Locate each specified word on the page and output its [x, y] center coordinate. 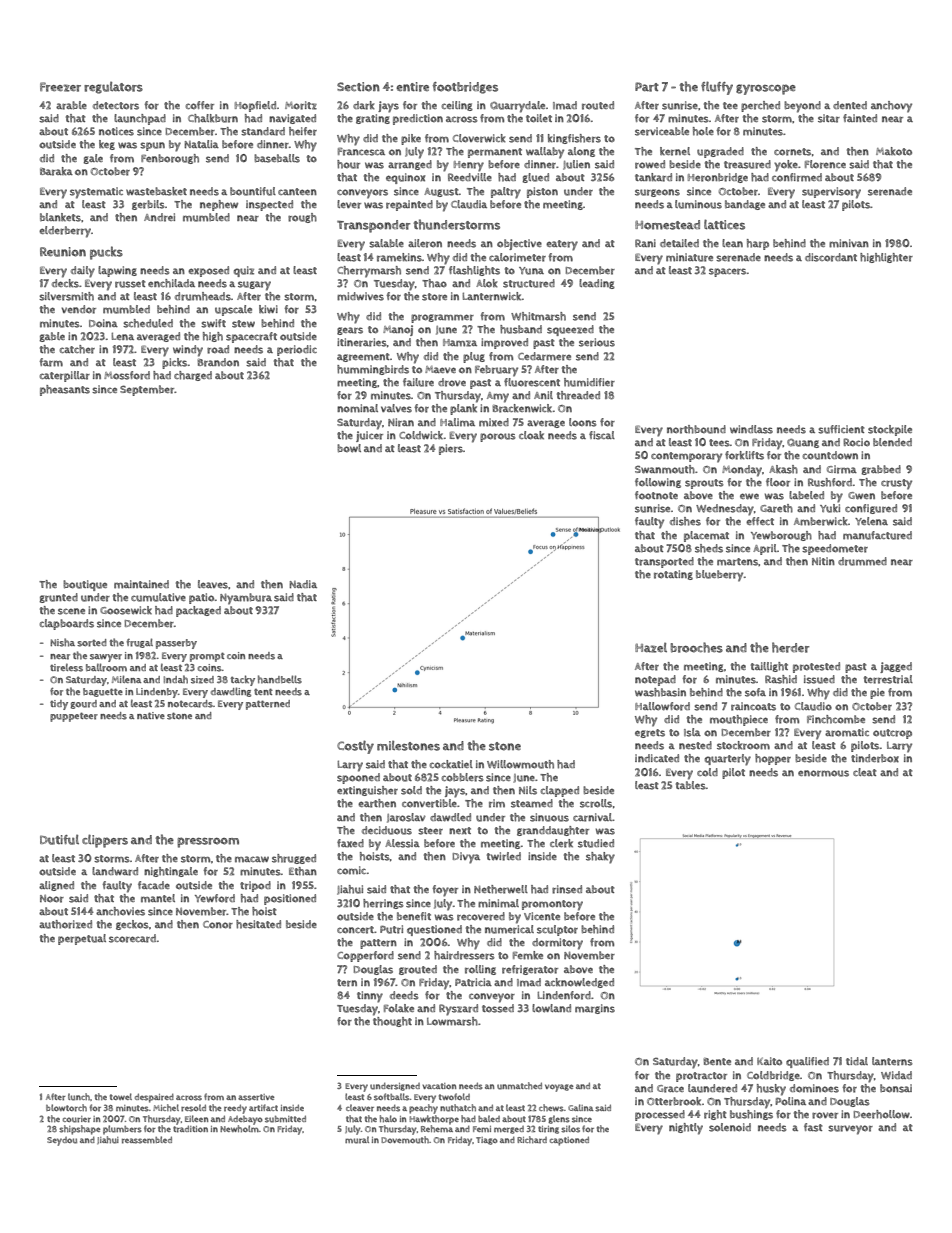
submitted [285, 1119]
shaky [600, 858]
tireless [66, 667]
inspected [269, 205]
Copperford [365, 956]
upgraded [720, 152]
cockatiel [451, 764]
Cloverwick [479, 138]
